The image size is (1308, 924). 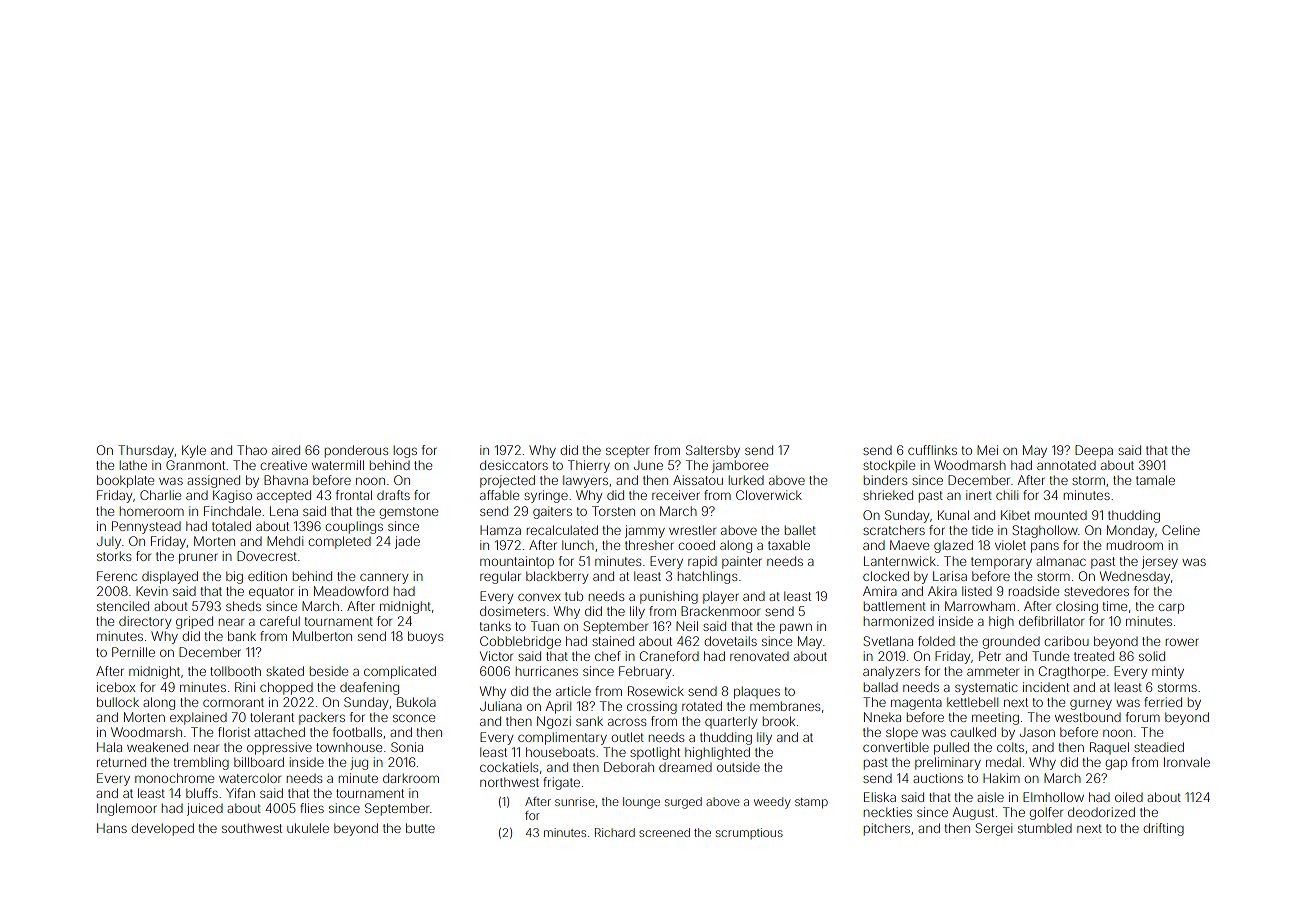 I want to click on watercolor, so click(x=250, y=778).
